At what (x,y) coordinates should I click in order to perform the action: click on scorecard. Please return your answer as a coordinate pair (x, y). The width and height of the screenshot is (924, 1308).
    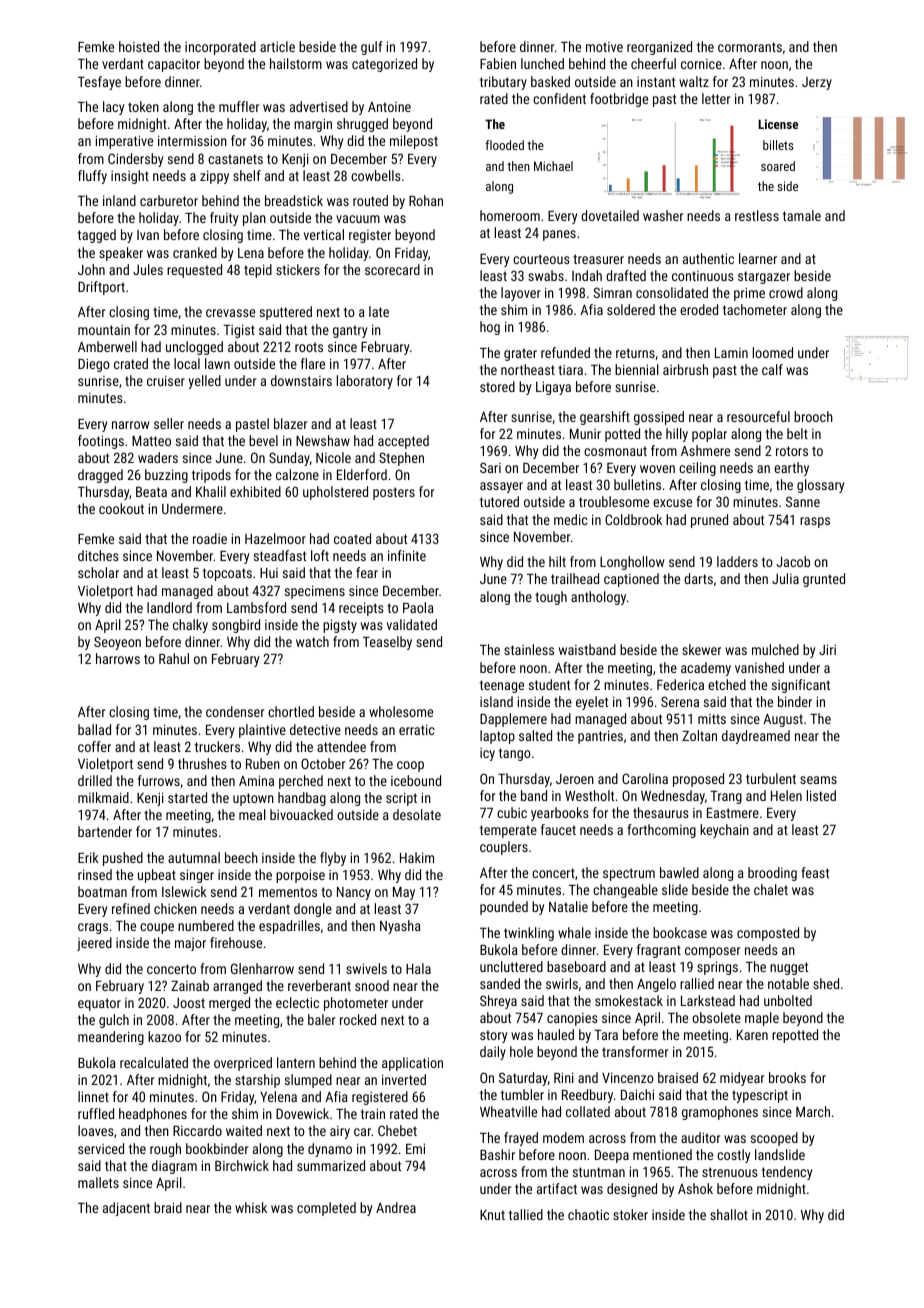
    Looking at the image, I should click on (392, 269).
